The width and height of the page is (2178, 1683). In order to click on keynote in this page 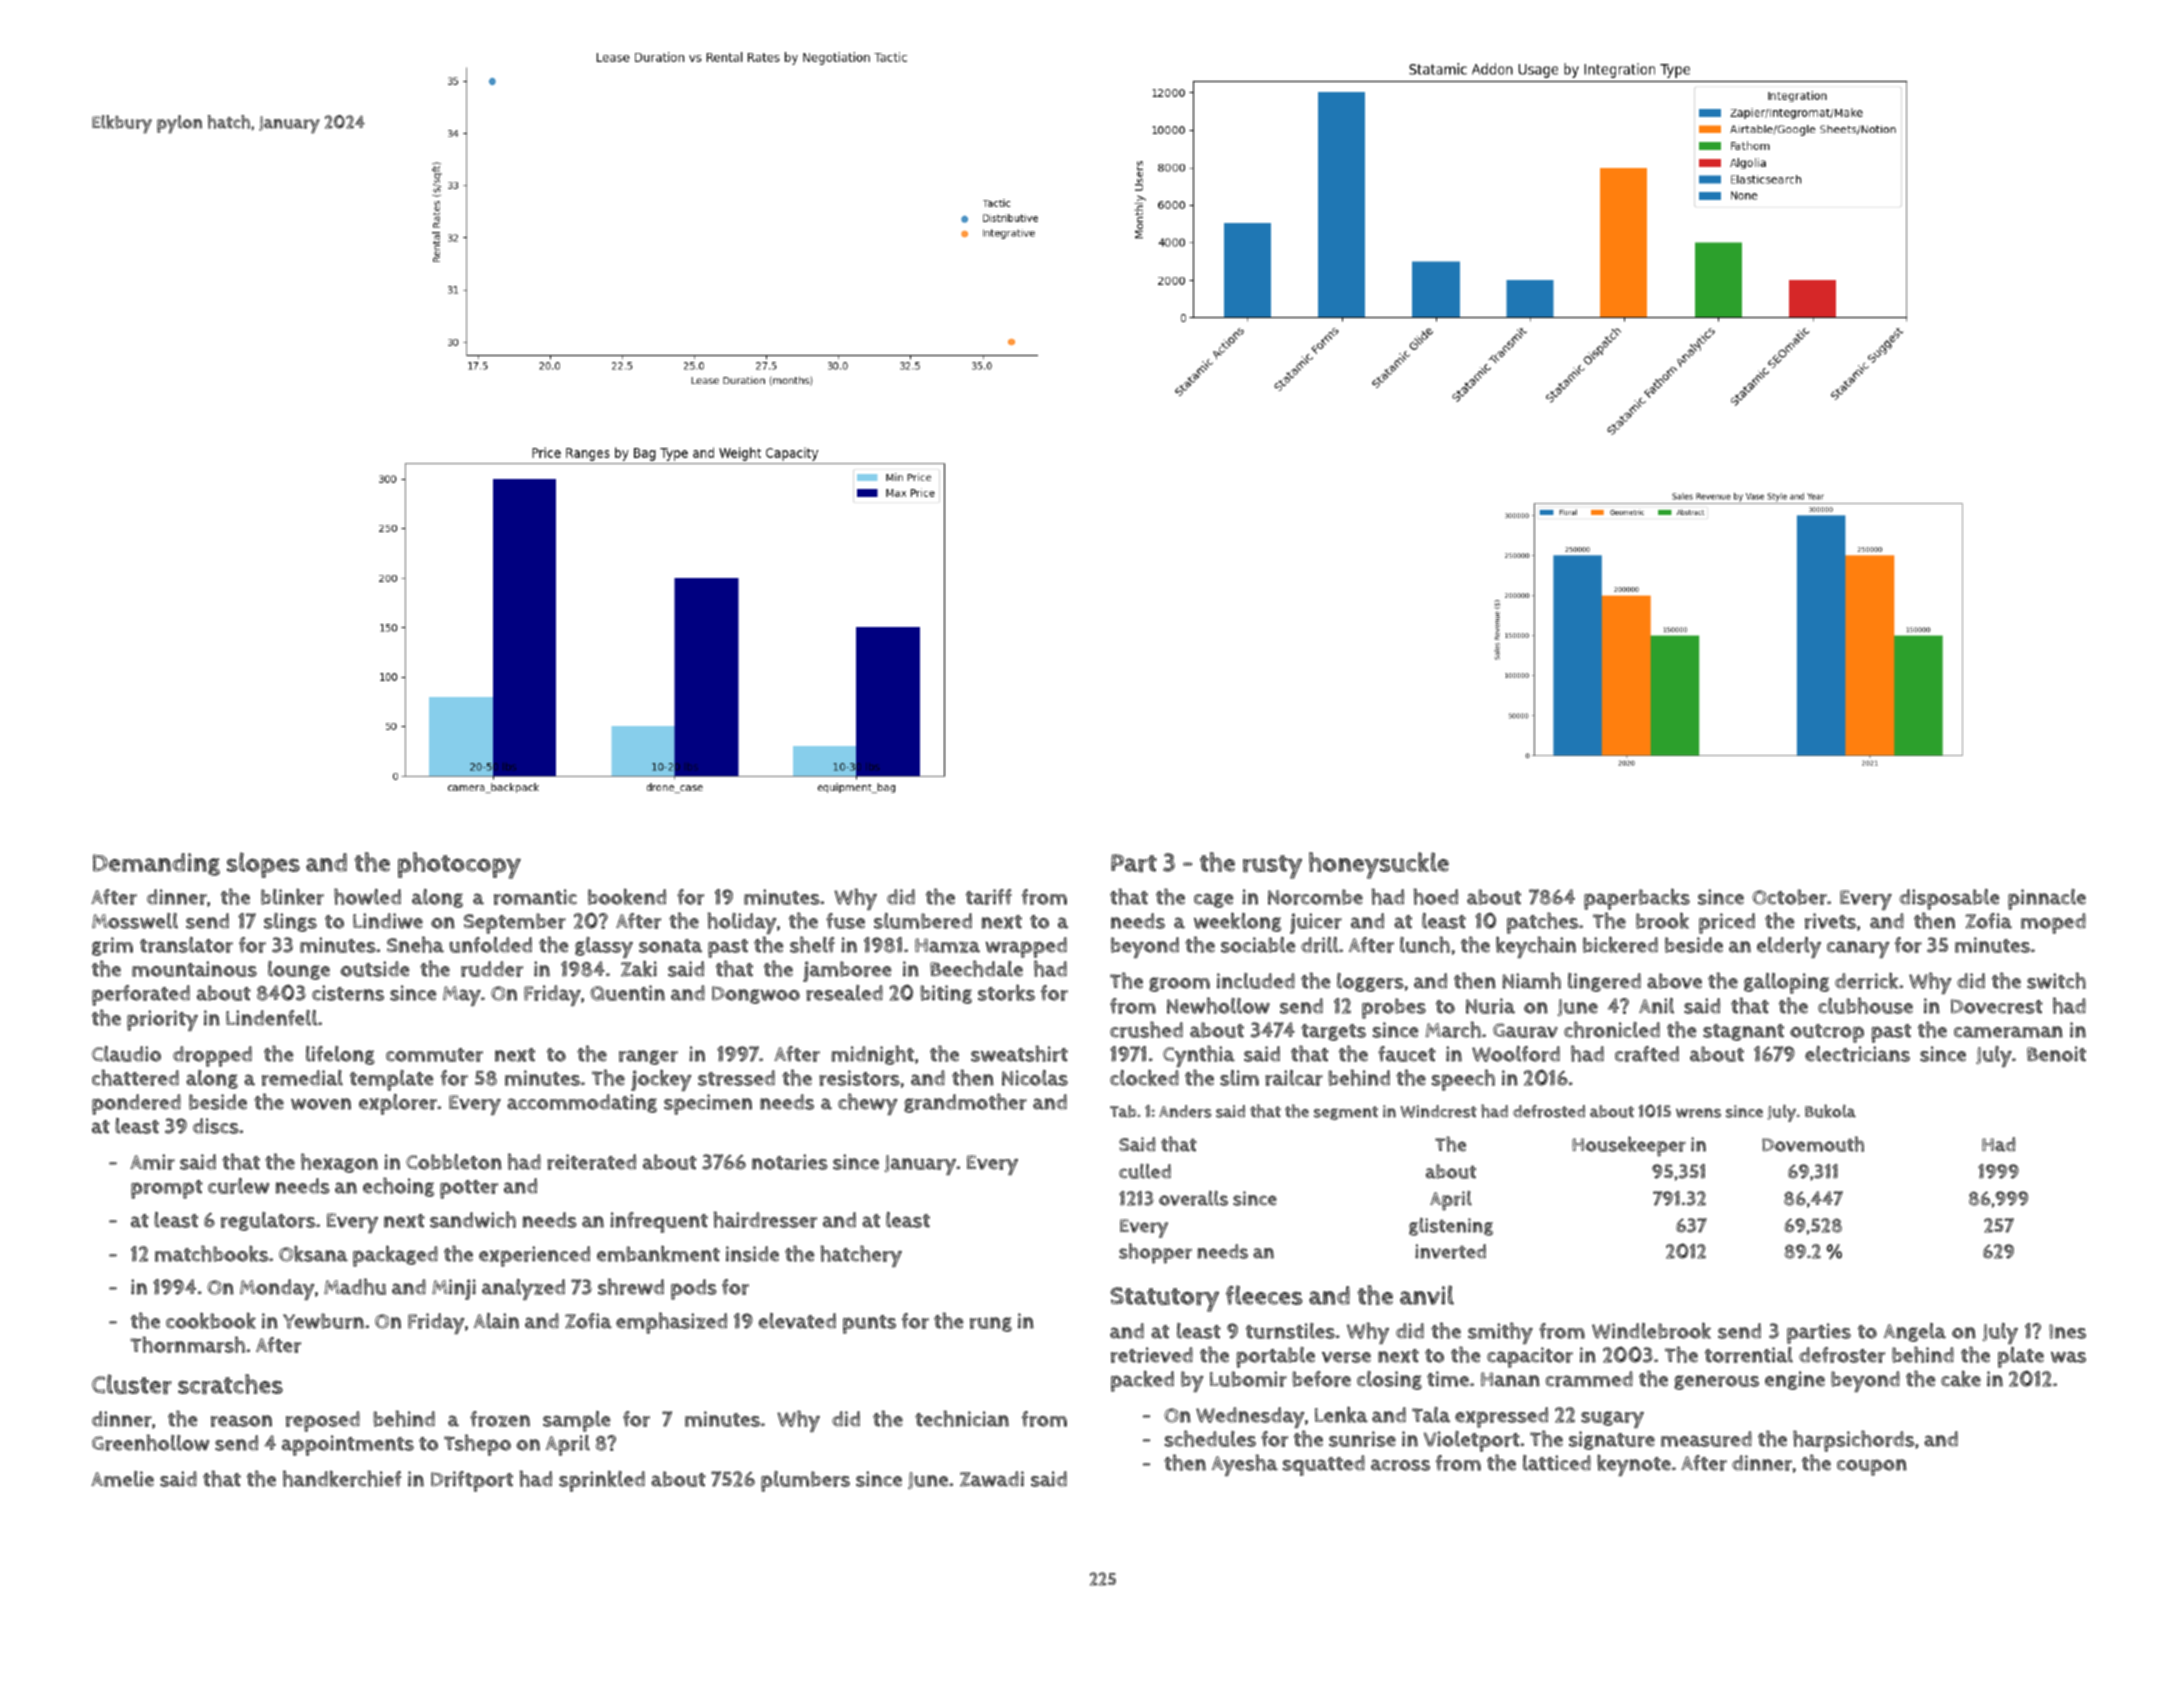, I will do `click(1634, 1465)`.
